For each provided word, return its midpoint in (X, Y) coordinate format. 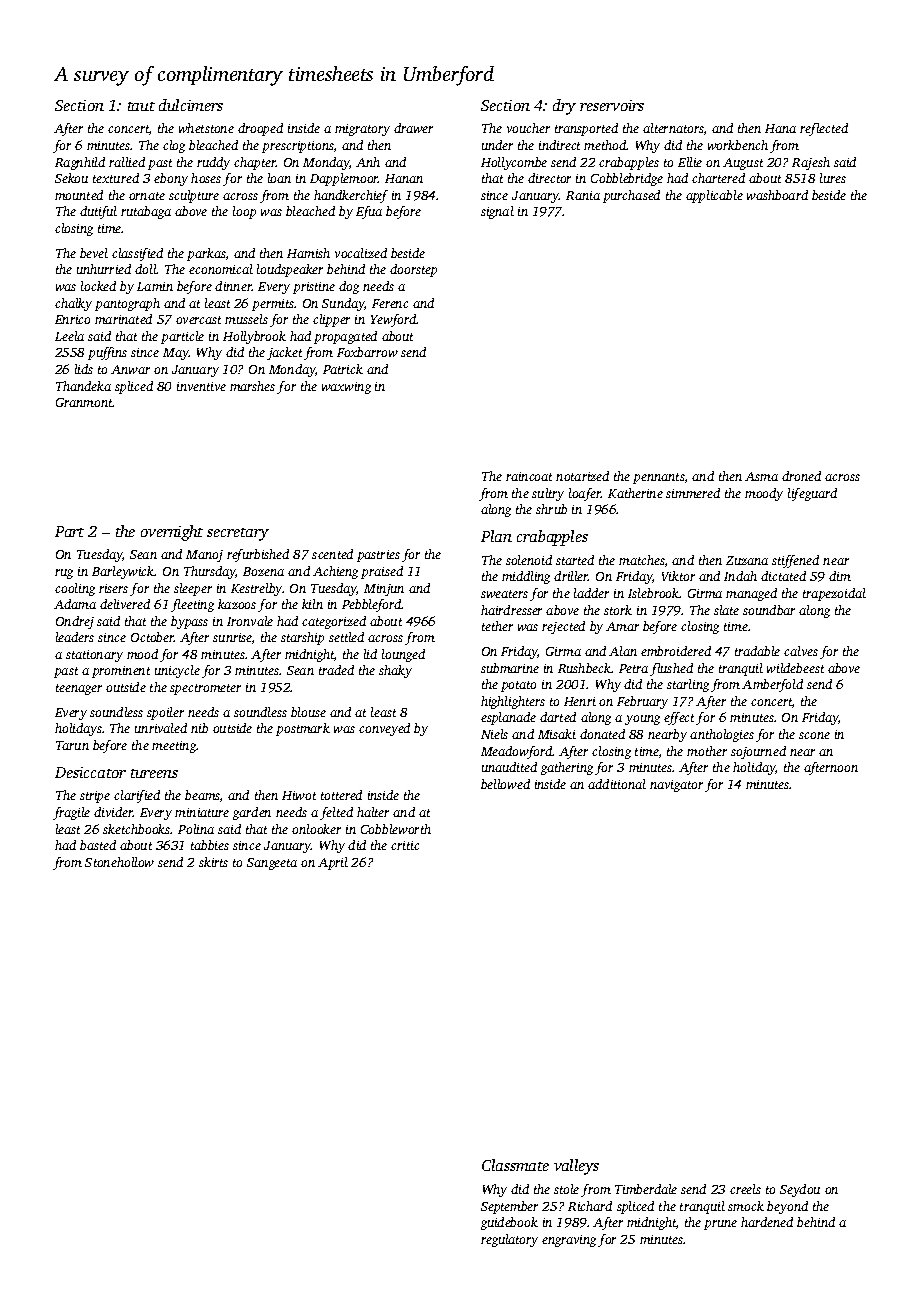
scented (332, 554)
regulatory (509, 1240)
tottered (341, 795)
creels (745, 1189)
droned (801, 476)
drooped (260, 129)
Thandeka (83, 386)
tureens (154, 773)
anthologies (722, 735)
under (497, 145)
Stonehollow (119, 862)
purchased (631, 196)
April (333, 863)
